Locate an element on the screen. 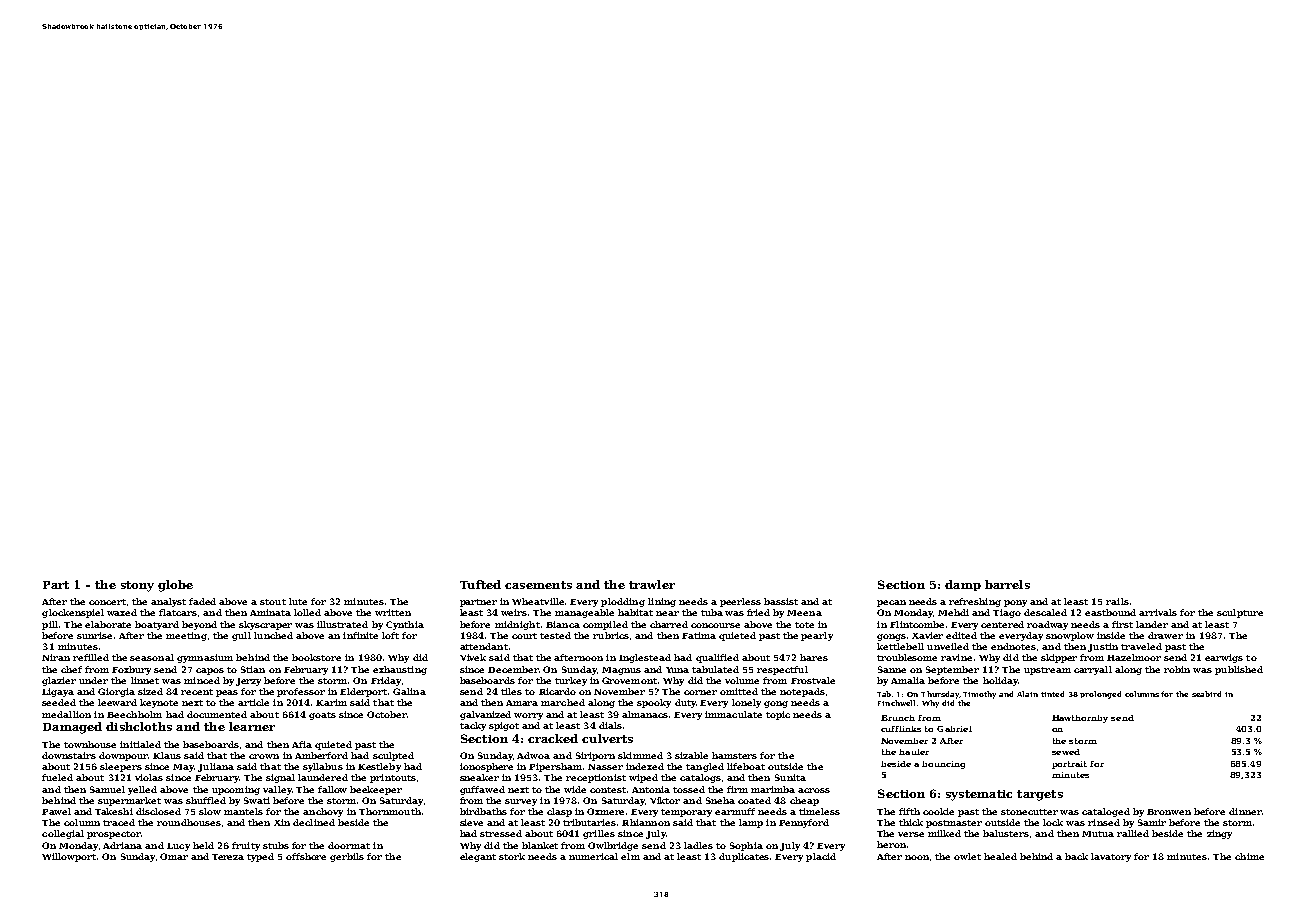 The width and height of the screenshot is (1308, 924). barrels is located at coordinates (1007, 584).
